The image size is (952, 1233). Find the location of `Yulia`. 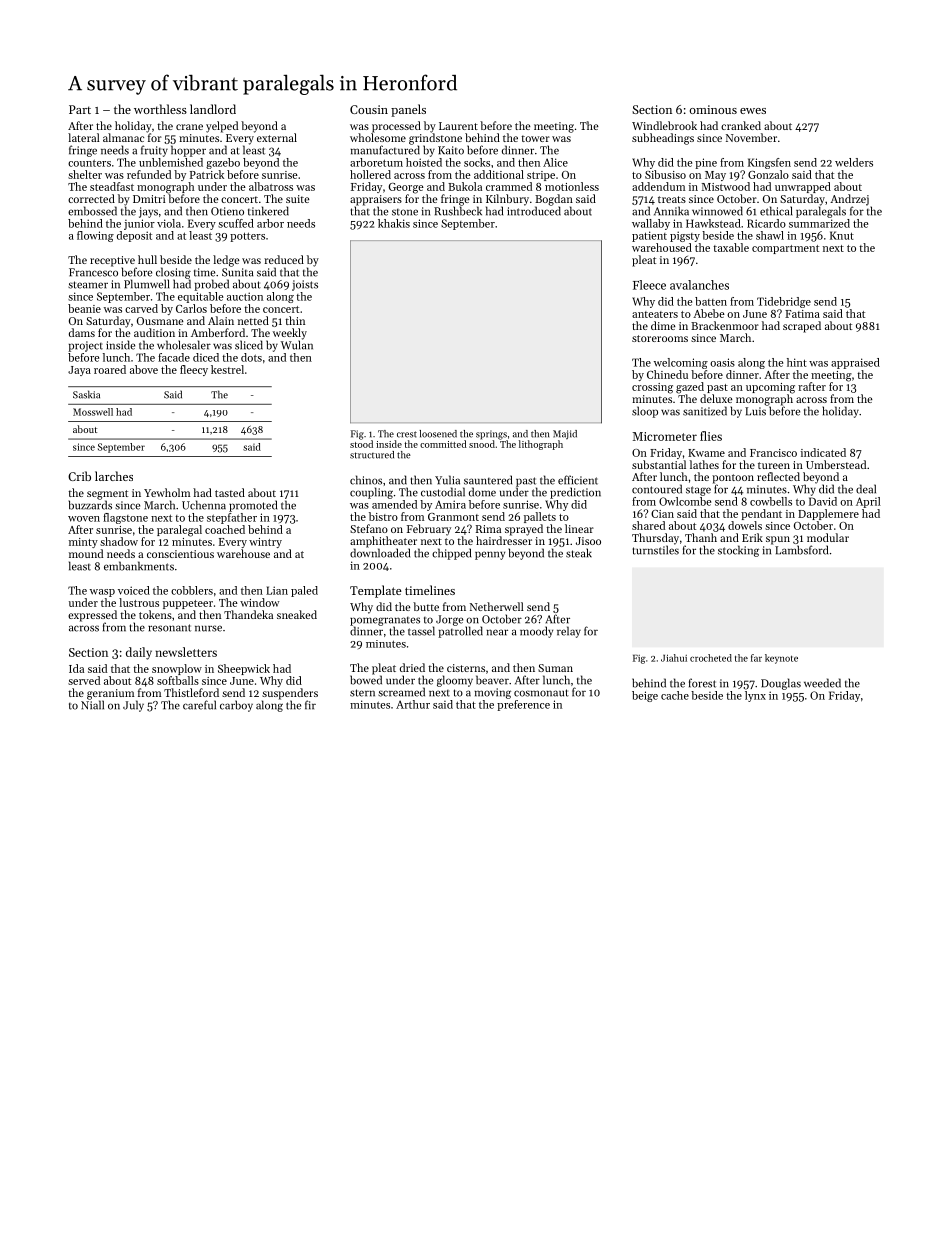

Yulia is located at coordinates (447, 480).
